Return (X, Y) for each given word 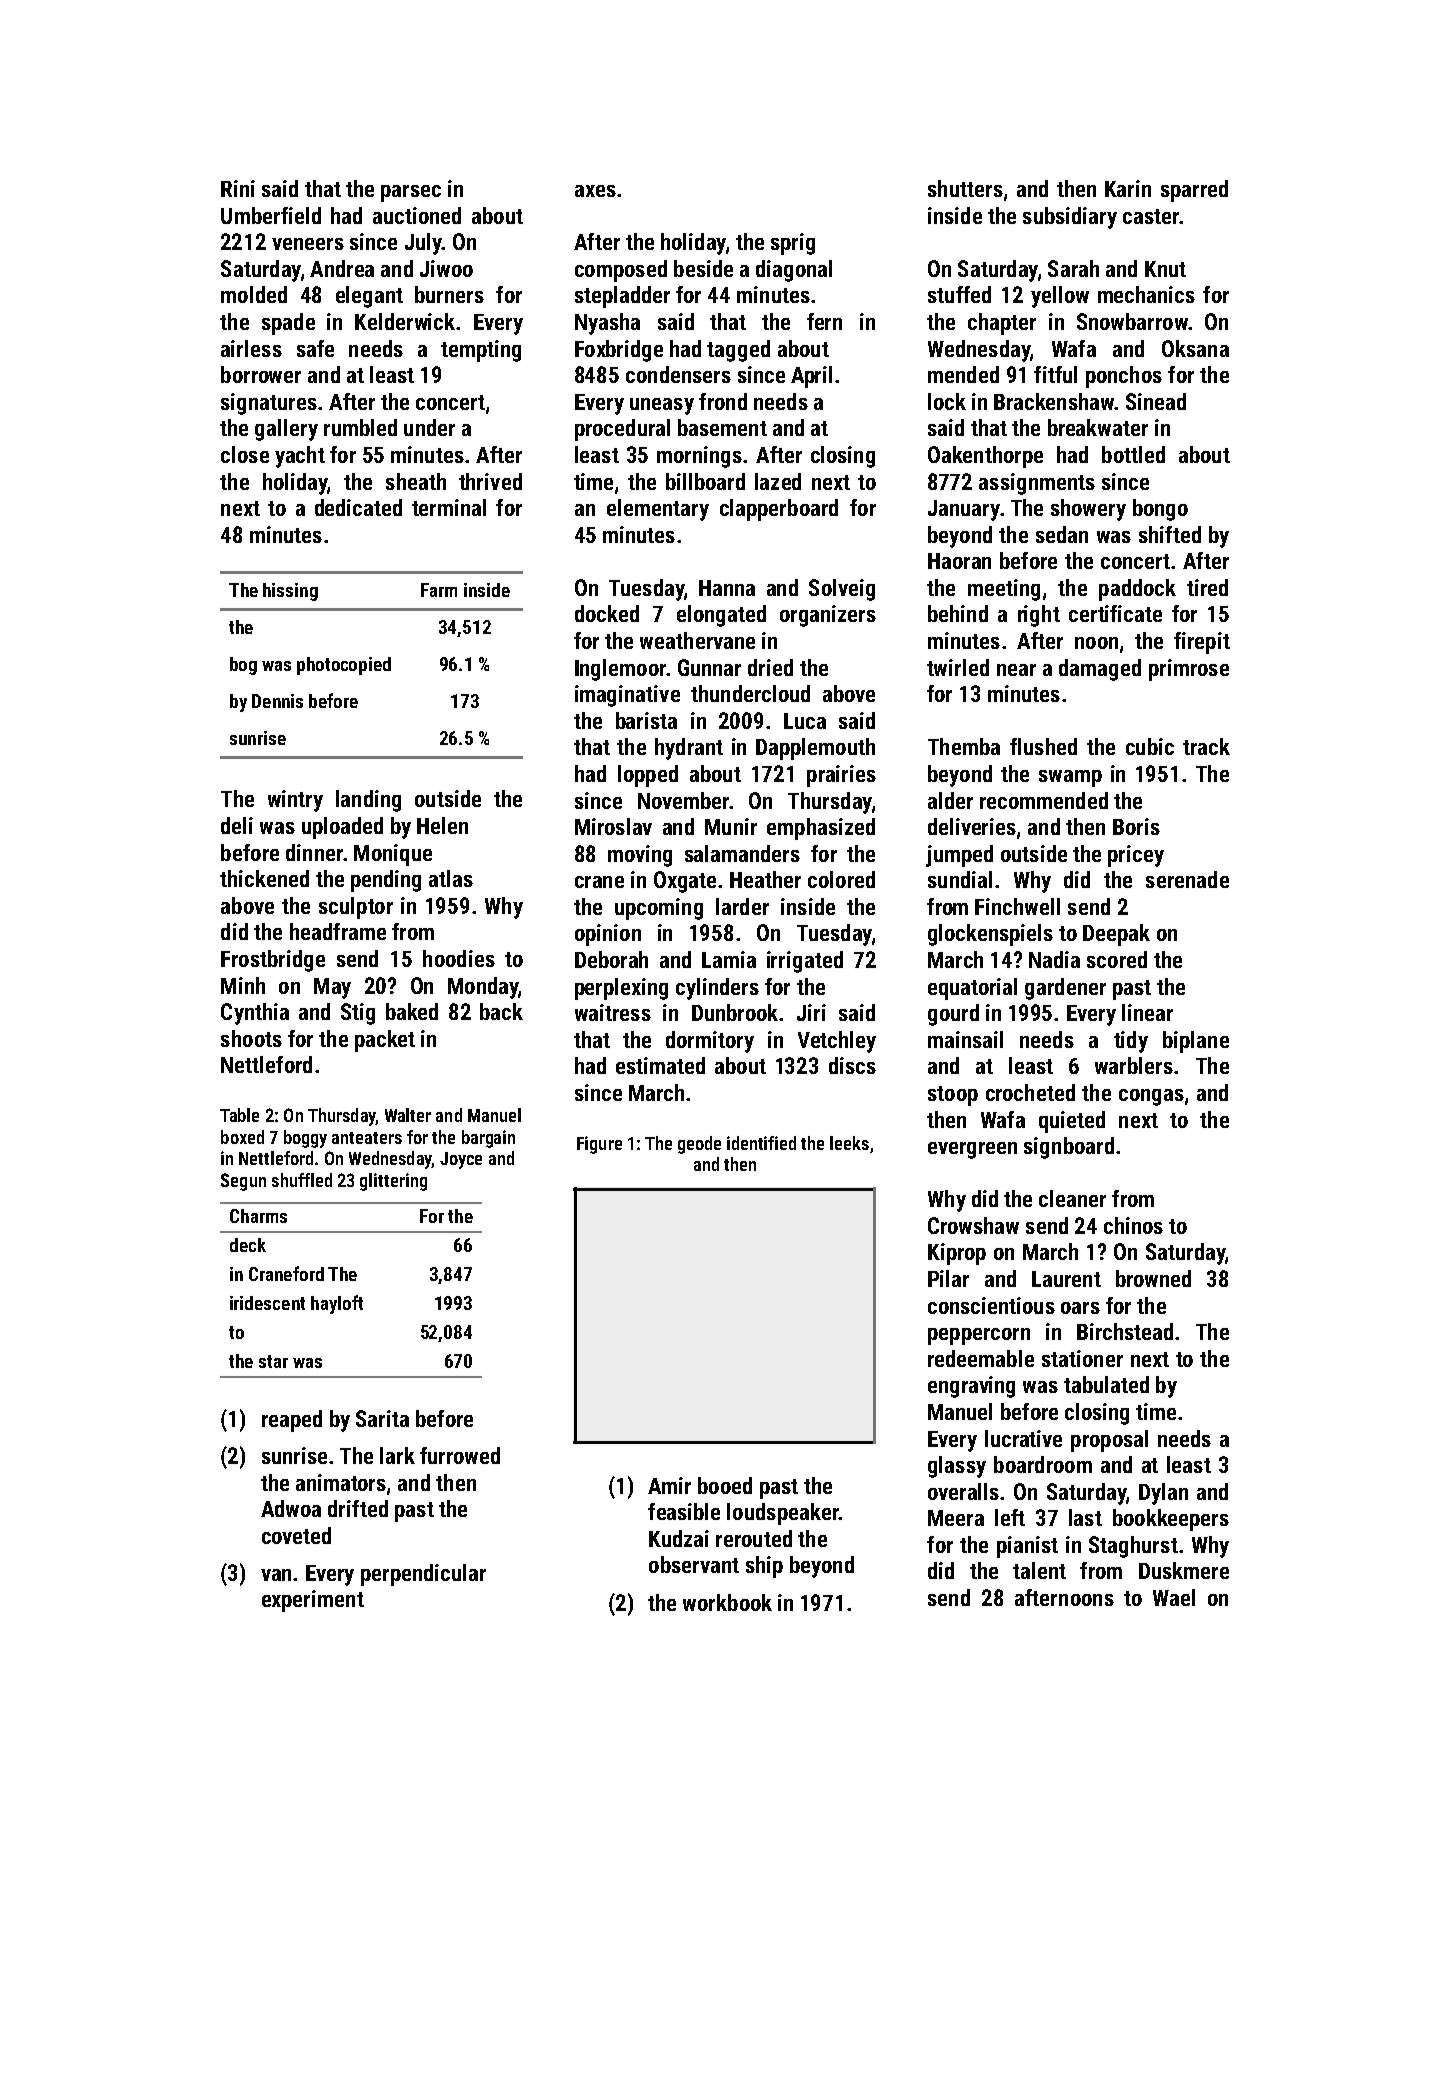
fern (824, 321)
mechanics (1146, 294)
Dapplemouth (815, 749)
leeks (849, 1143)
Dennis (277, 701)
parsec (411, 193)
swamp (1070, 778)
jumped (959, 856)
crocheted (1030, 1092)
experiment (313, 1601)
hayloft (337, 1304)
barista (646, 720)
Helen (442, 825)
